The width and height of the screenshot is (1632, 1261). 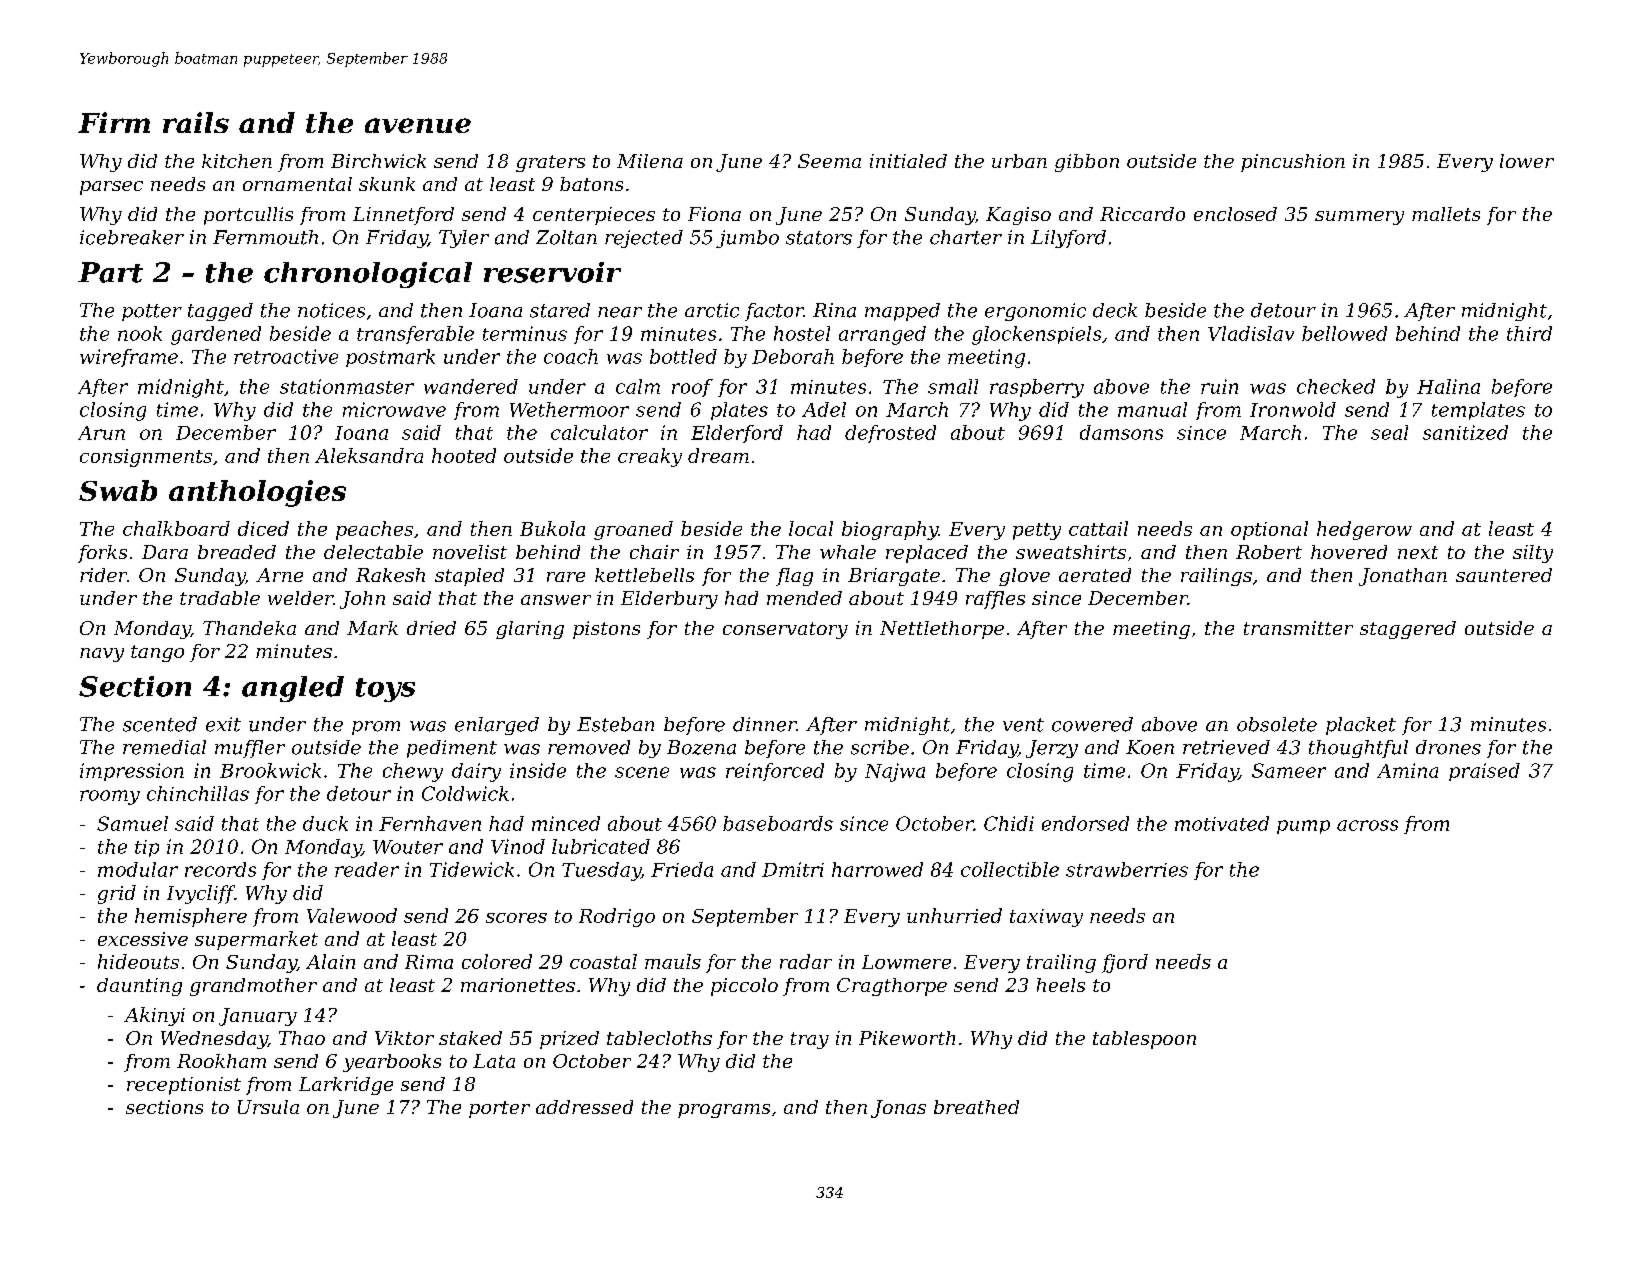 What do you see at coordinates (248, 216) in the screenshot?
I see `portcullis` at bounding box center [248, 216].
